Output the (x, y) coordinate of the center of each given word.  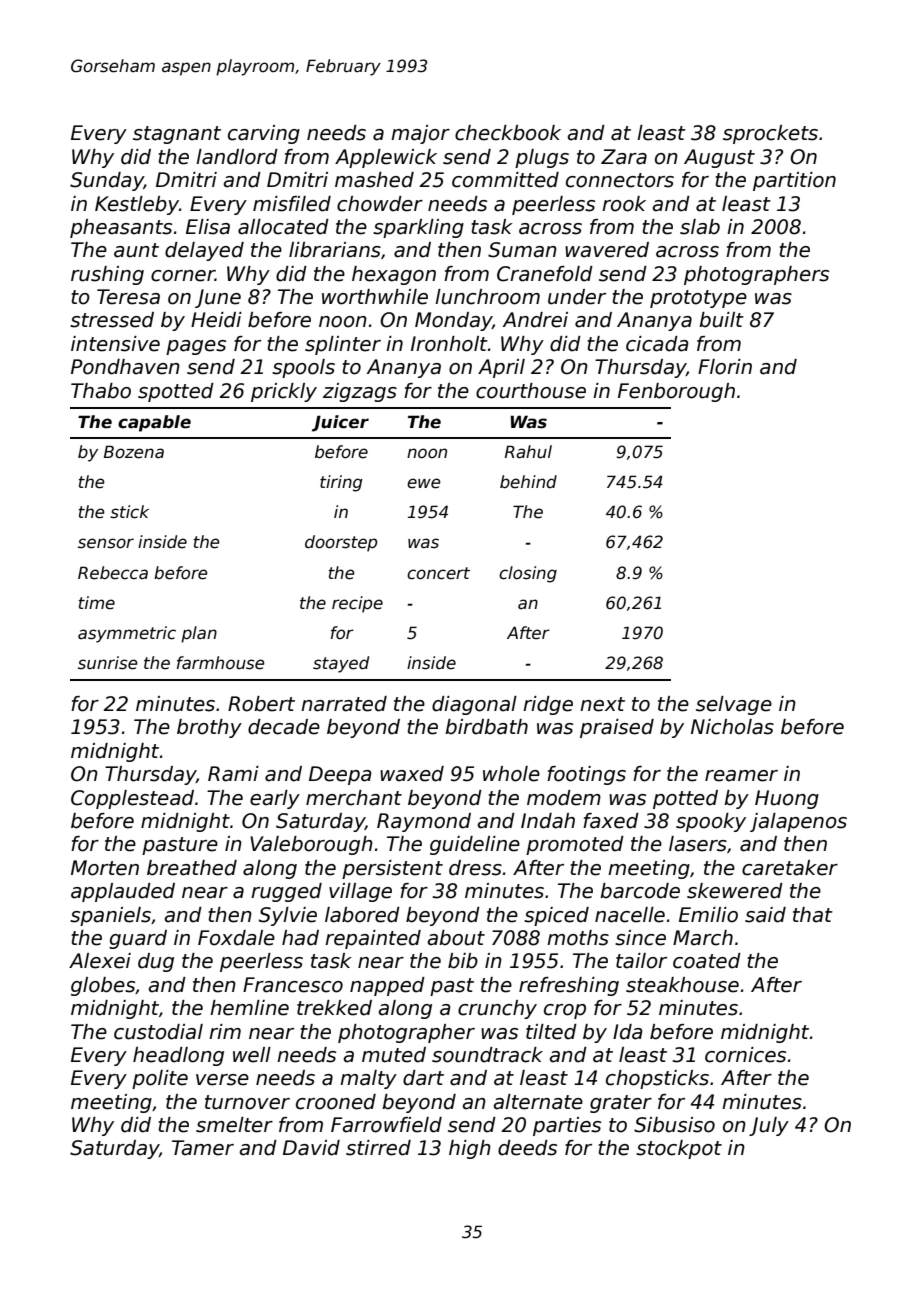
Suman (522, 250)
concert (438, 573)
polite (160, 1079)
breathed (192, 868)
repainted (373, 939)
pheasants (121, 228)
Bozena (134, 452)
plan (199, 634)
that (813, 915)
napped (387, 986)
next (602, 704)
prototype (698, 299)
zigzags (360, 392)
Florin (725, 367)
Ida (628, 1032)
